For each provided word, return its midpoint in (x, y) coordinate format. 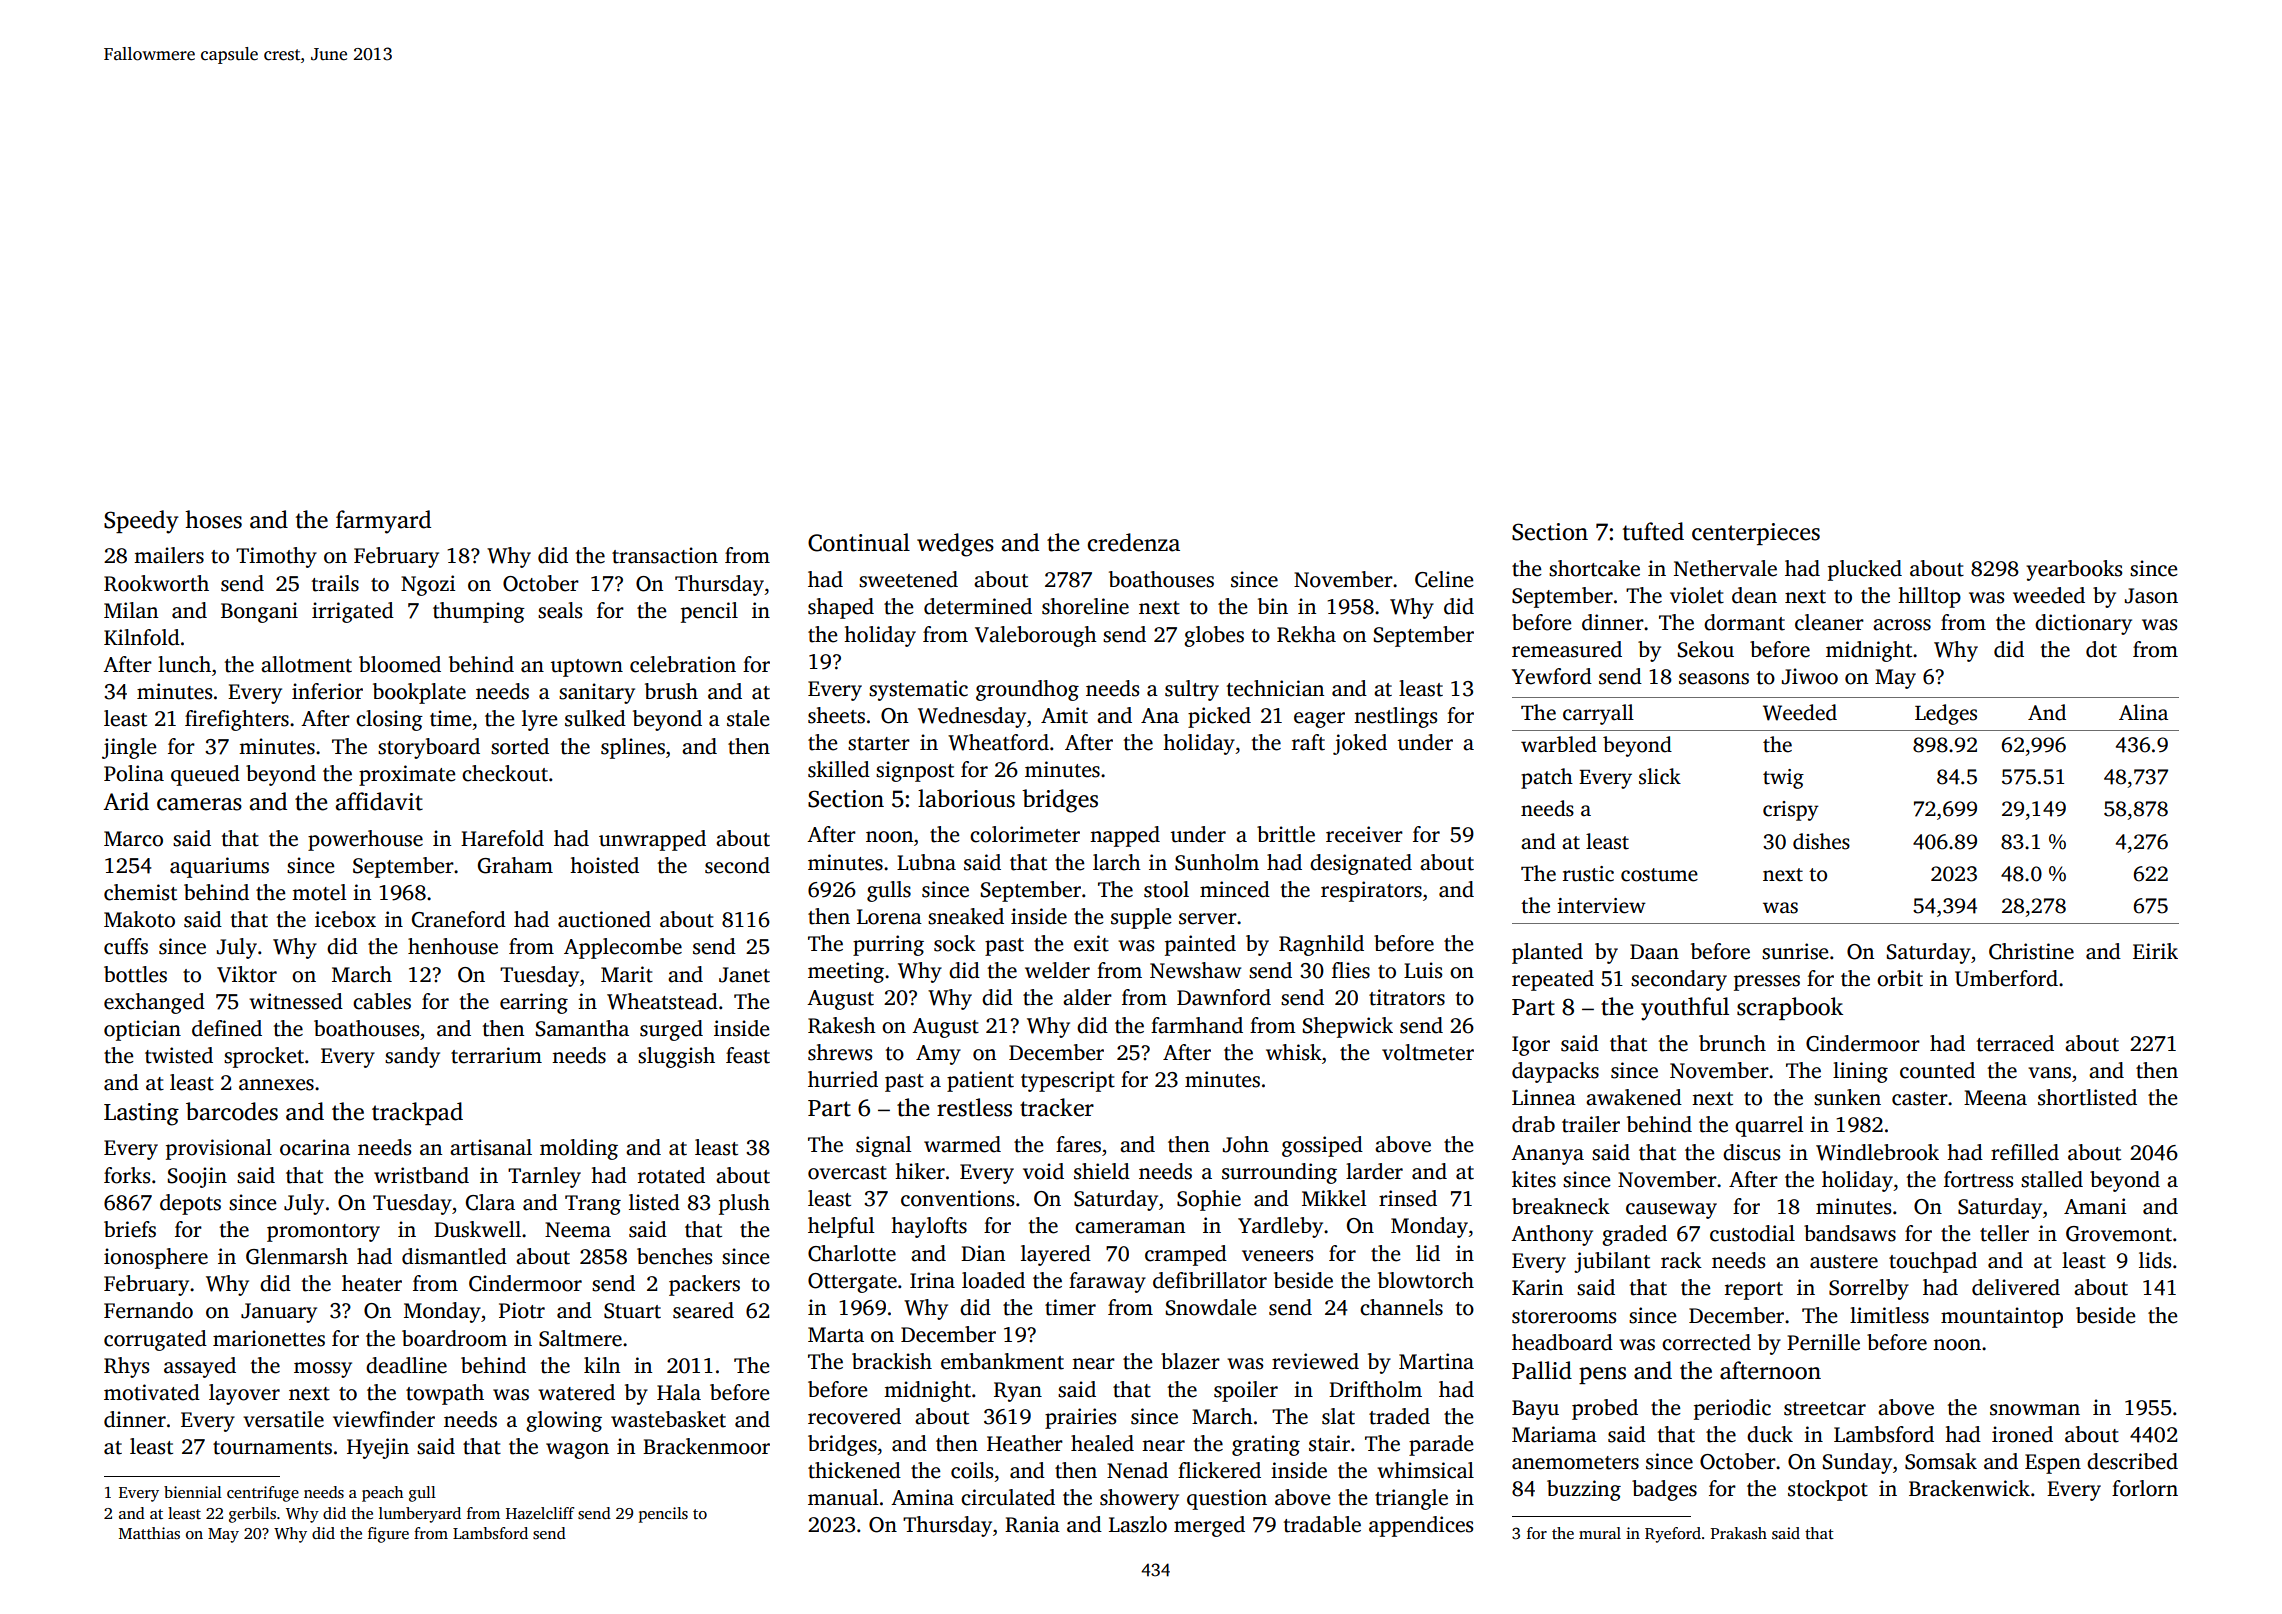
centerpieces (1756, 534)
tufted (1653, 531)
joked (1360, 744)
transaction (665, 555)
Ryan (1018, 1392)
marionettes (269, 1338)
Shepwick (1348, 1027)
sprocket (264, 1057)
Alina (2143, 712)
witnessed (296, 1001)
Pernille (1823, 1342)
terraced (2015, 1043)
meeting (846, 972)
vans (2049, 1073)
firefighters (237, 720)
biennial (193, 1492)
